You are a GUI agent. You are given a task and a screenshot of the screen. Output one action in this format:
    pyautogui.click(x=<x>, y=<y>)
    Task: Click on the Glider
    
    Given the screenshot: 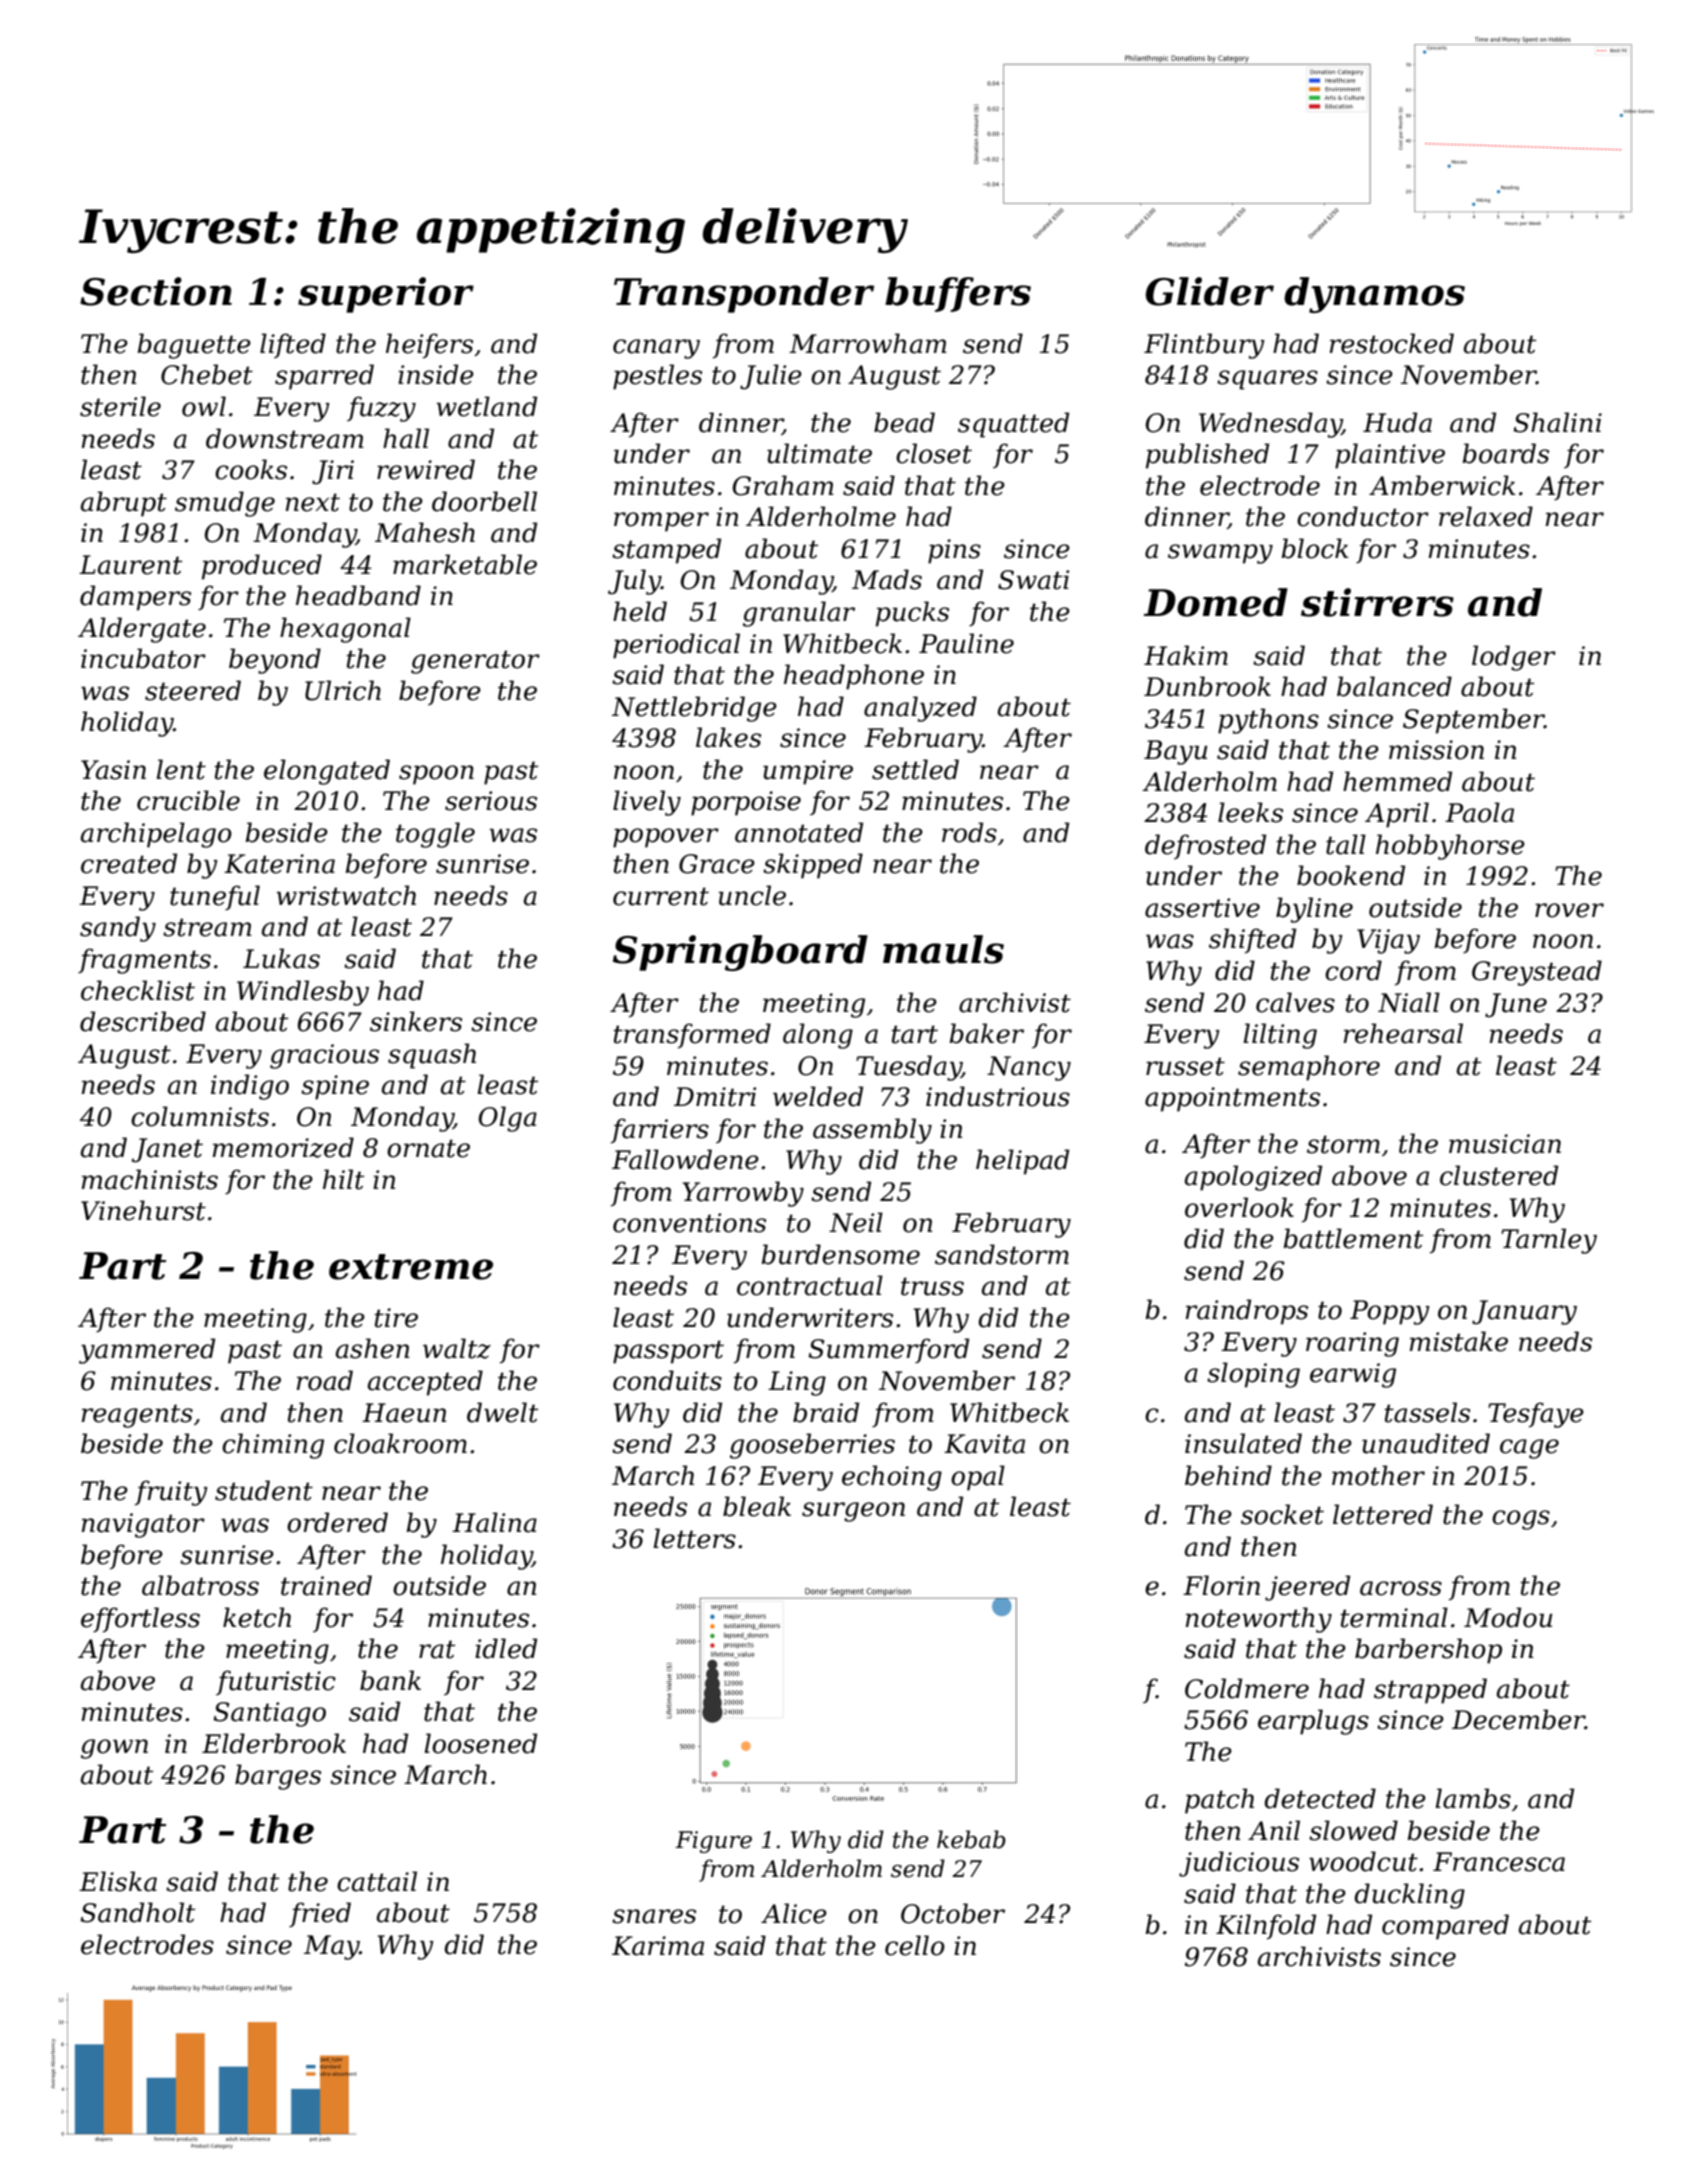 What is the action you would take?
    pyautogui.click(x=1210, y=291)
